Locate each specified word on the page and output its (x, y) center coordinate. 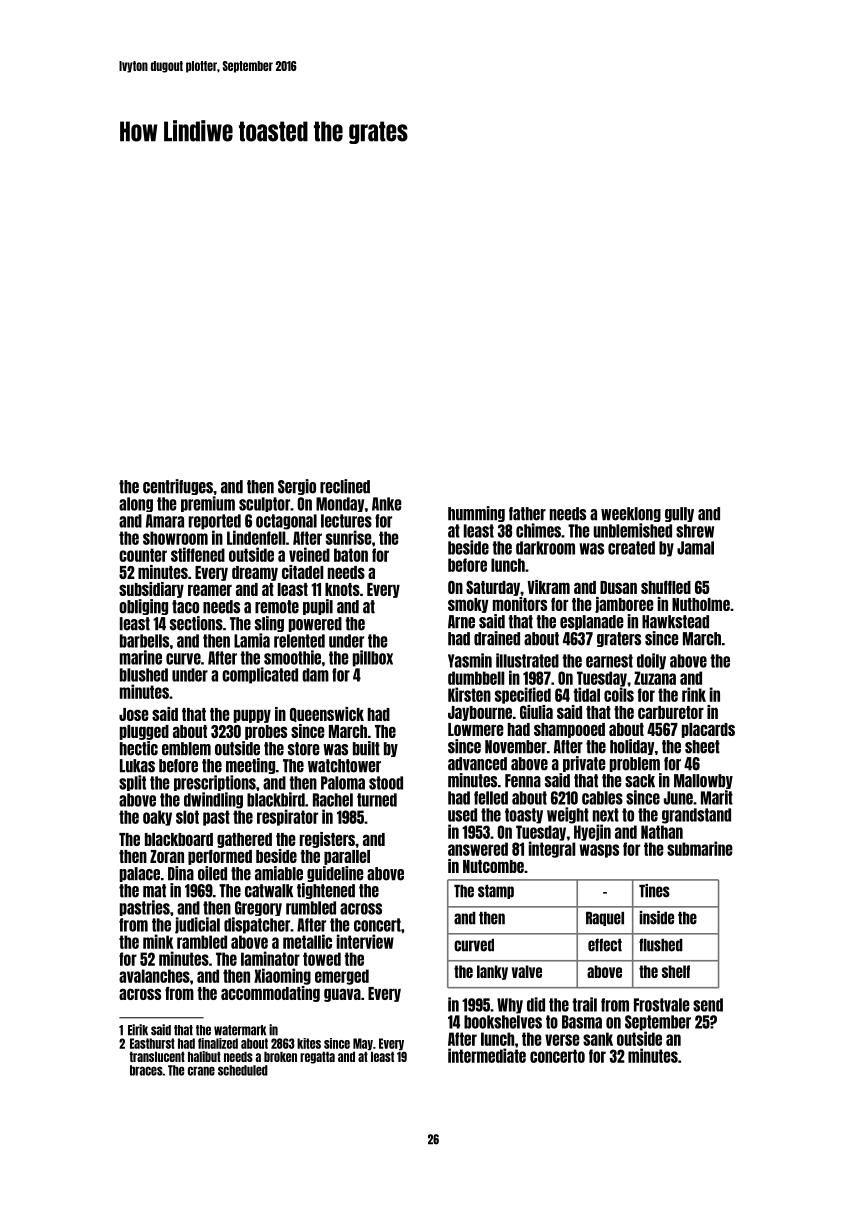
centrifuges (178, 487)
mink (158, 941)
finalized (218, 1043)
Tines (654, 891)
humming (476, 514)
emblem (186, 749)
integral (552, 849)
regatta (317, 1057)
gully (679, 514)
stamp (496, 892)
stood (386, 783)
